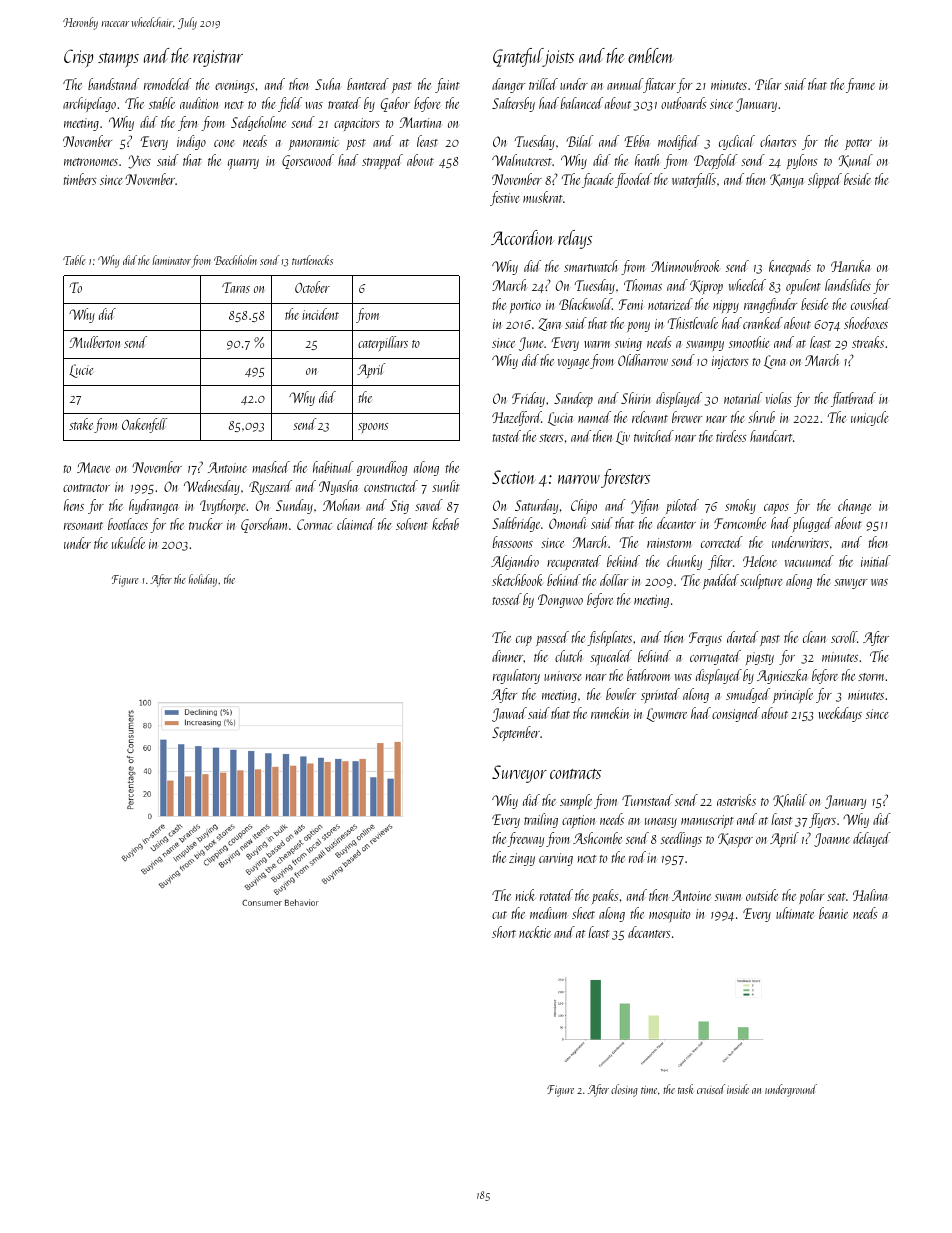  I want to click on manuscript, so click(707, 821).
